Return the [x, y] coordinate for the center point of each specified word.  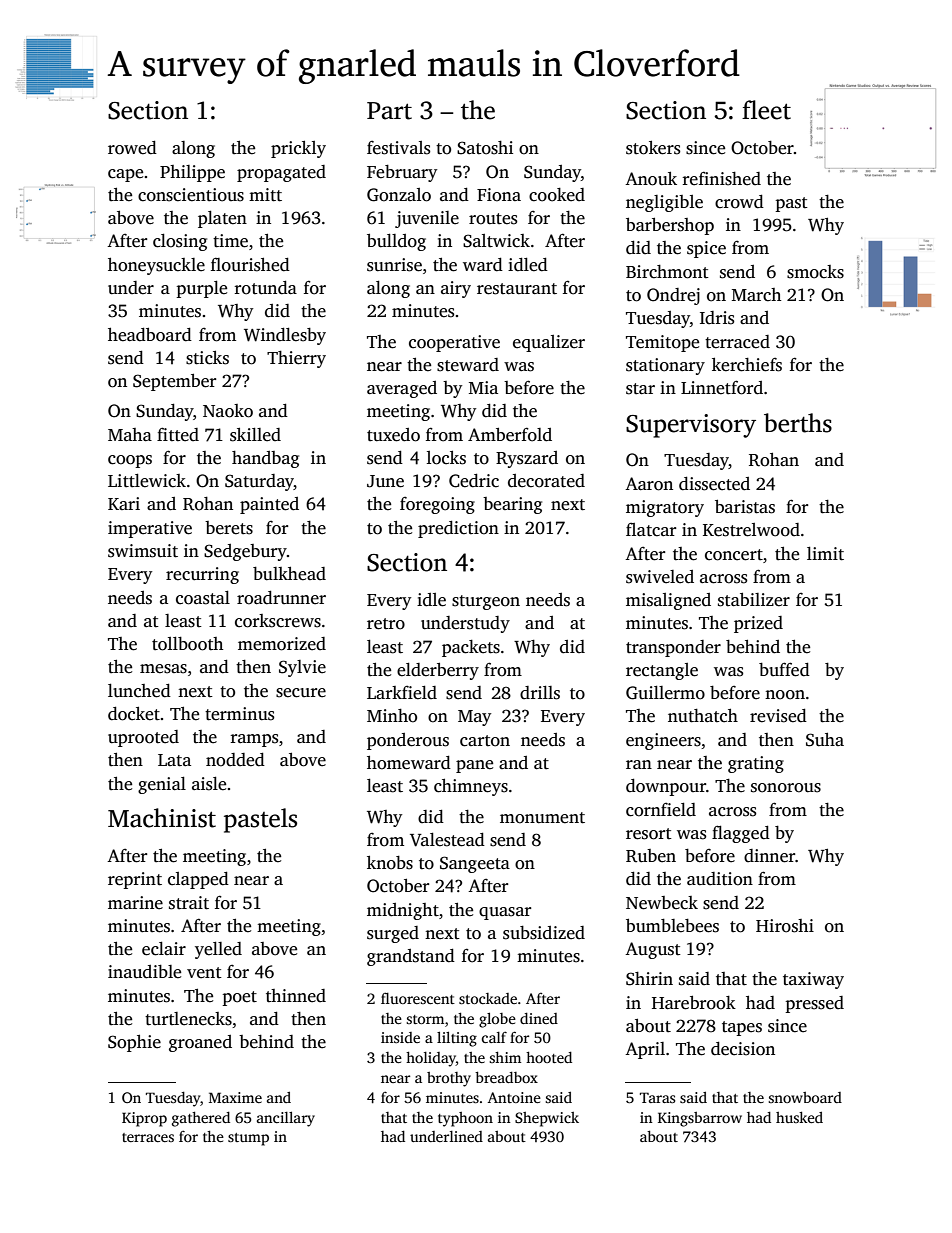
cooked [557, 195]
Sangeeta [475, 864]
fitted [178, 434]
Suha [825, 740]
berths [798, 423]
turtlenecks [188, 1019]
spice [706, 249]
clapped [198, 880]
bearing [512, 505]
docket [134, 714]
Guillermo [665, 693]
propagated [281, 173]
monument [542, 818]
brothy [449, 1079]
